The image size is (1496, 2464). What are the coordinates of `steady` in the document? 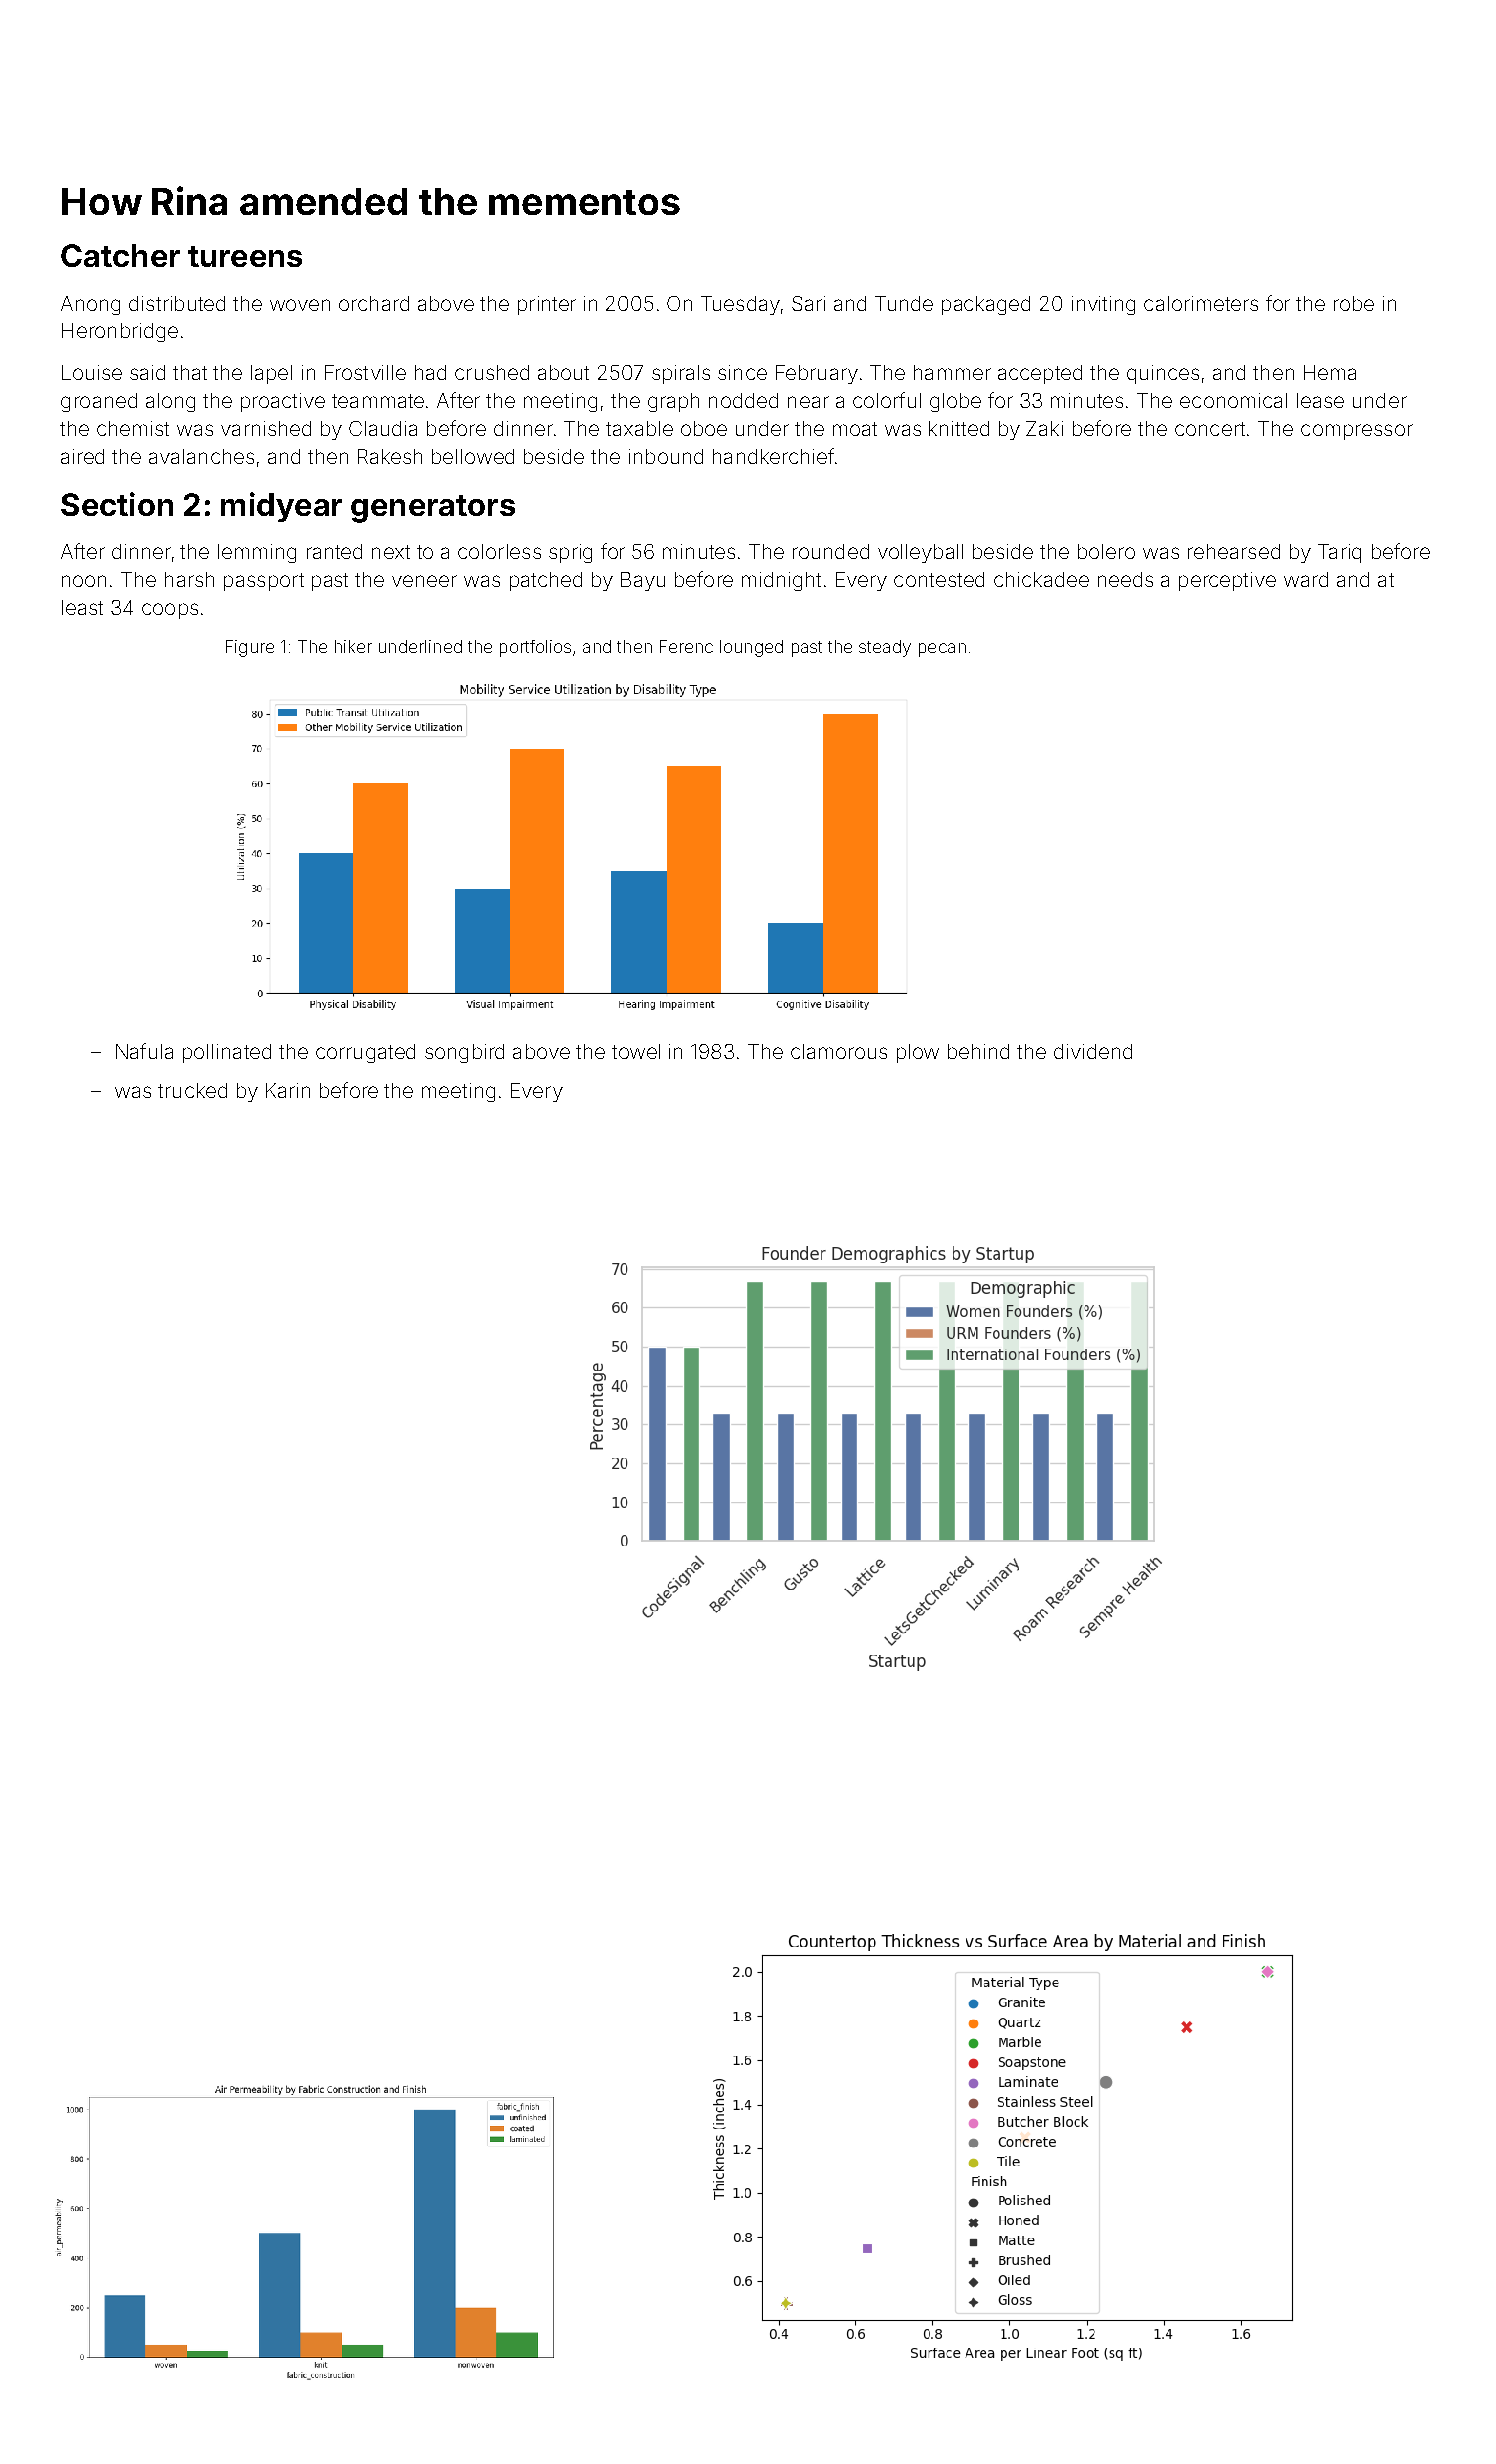 It's located at (885, 648).
